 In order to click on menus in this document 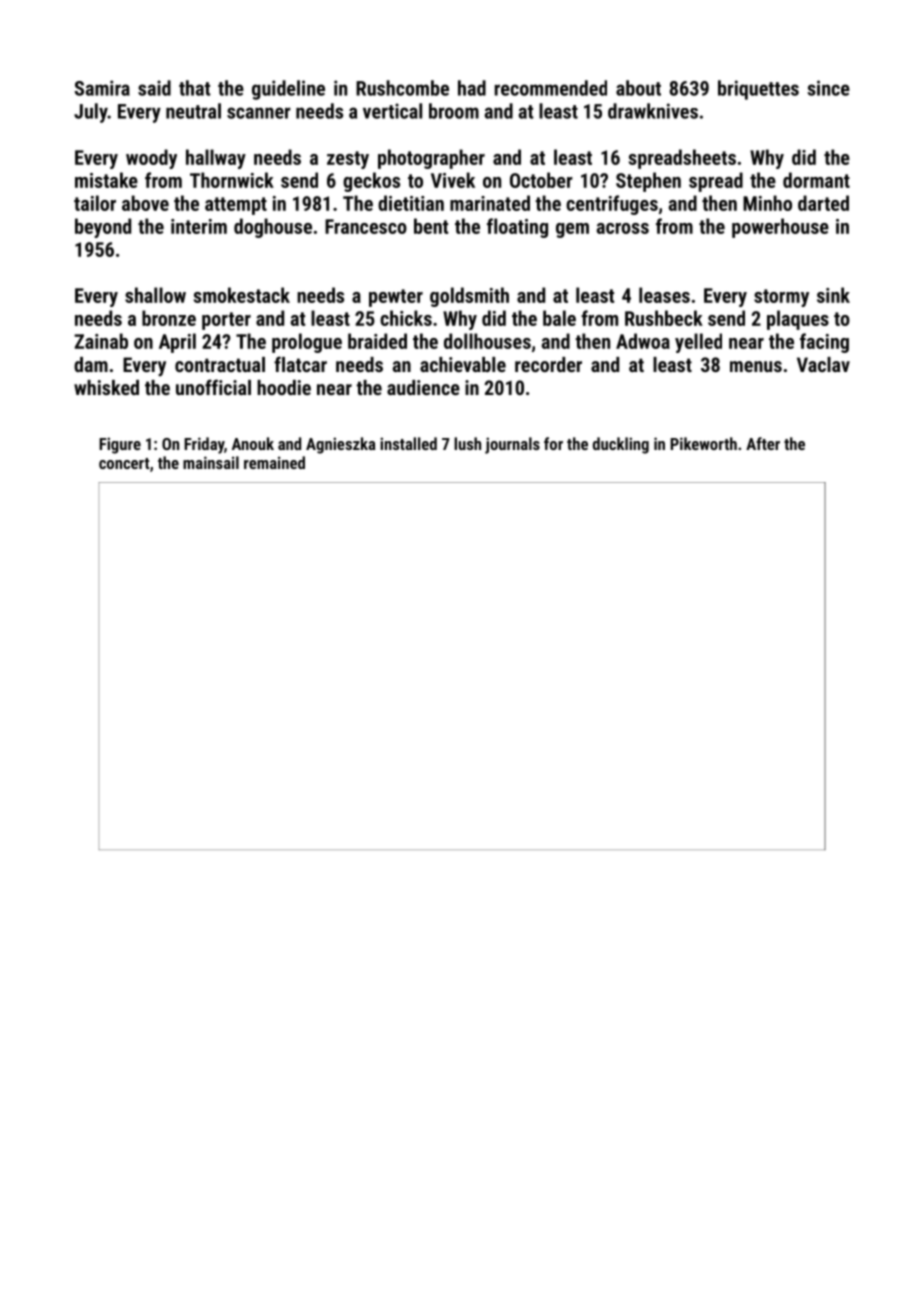, I will do `click(756, 366)`.
